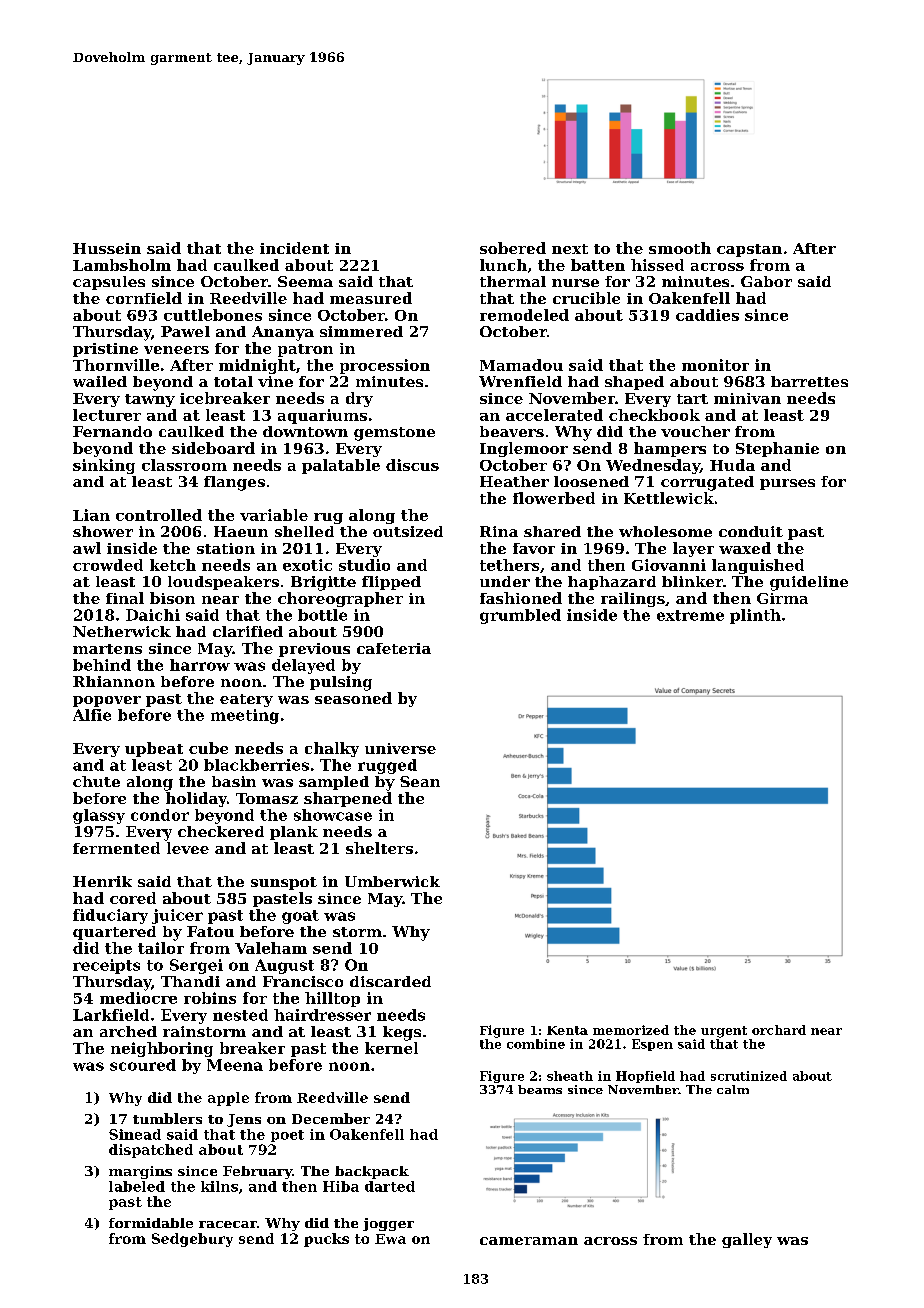 This image has height=1308, width=924. What do you see at coordinates (779, 1030) in the image?
I see `orchard` at bounding box center [779, 1030].
